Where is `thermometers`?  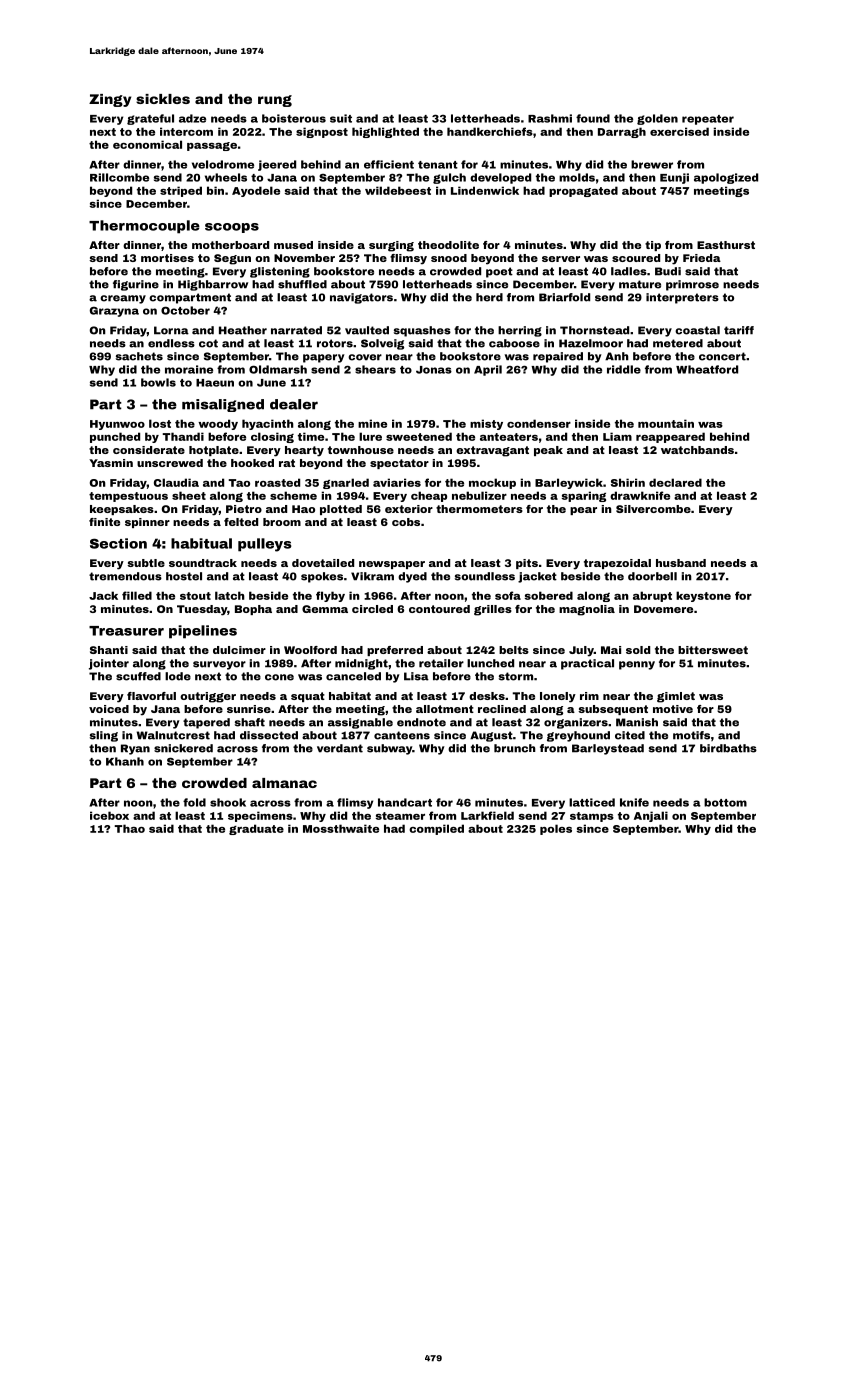 thermometers is located at coordinates (479, 509).
